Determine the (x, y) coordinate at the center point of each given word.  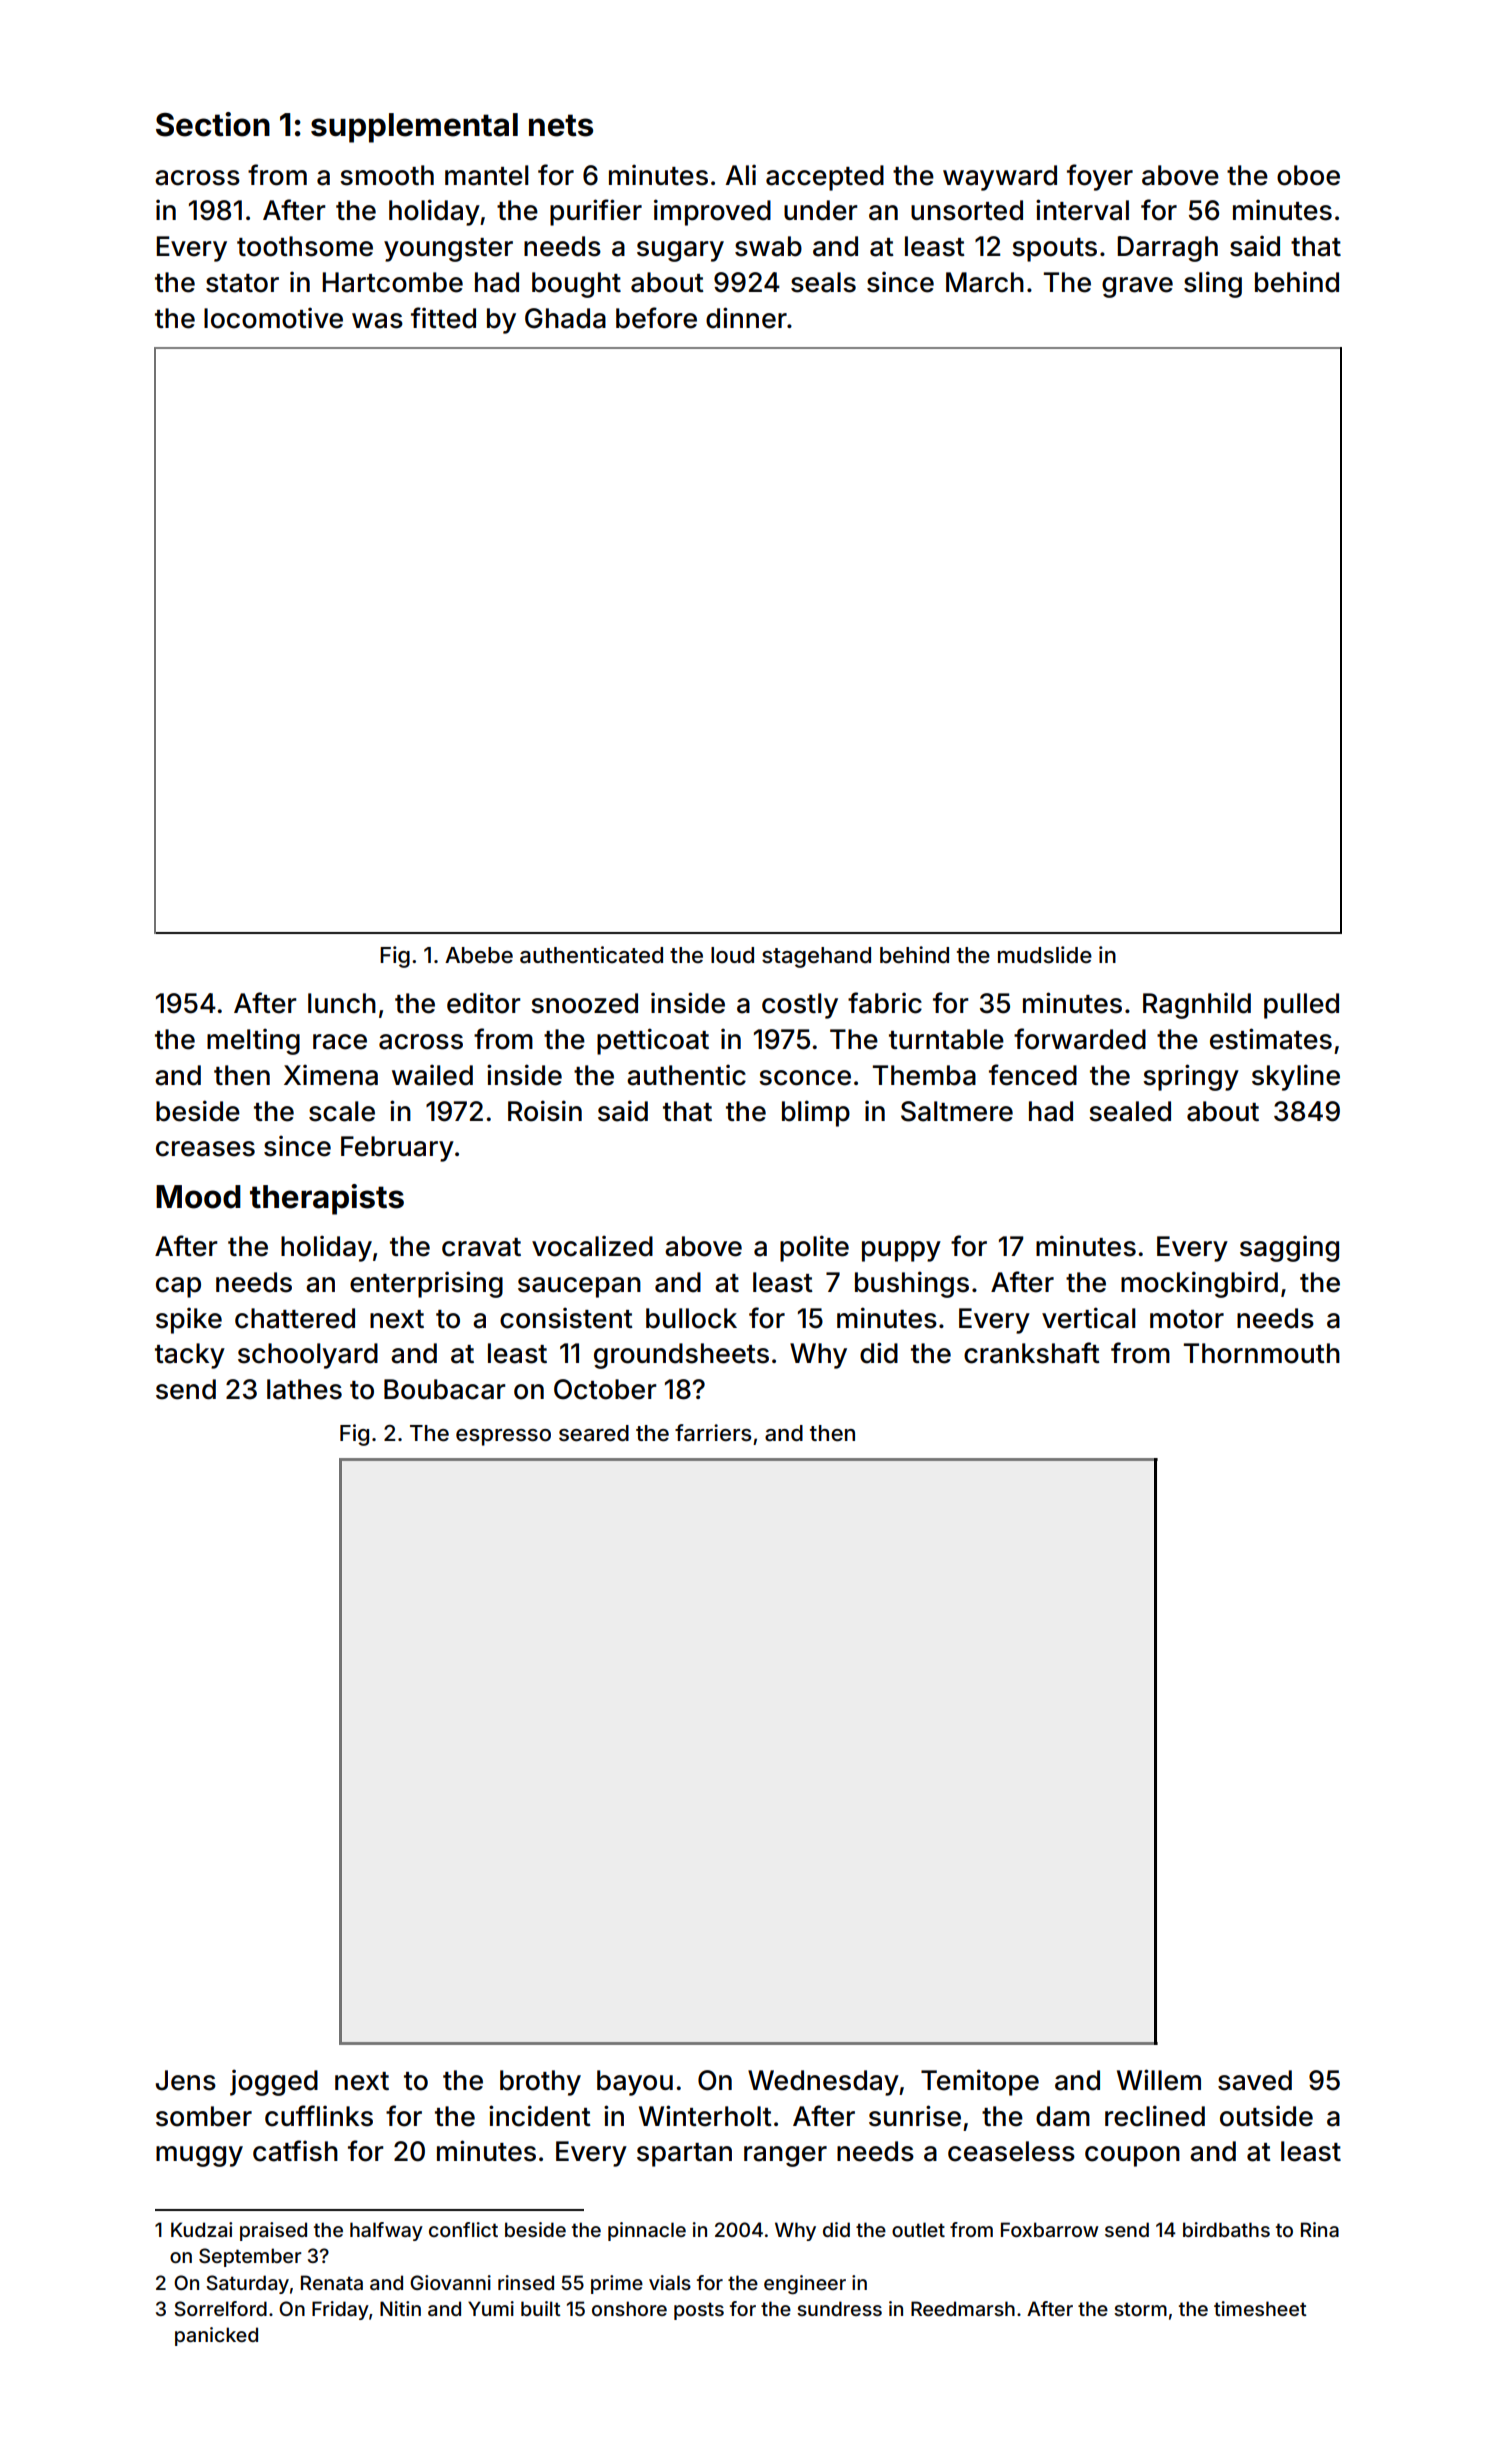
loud (732, 955)
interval (1082, 210)
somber (204, 2116)
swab (768, 246)
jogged (274, 2082)
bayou (635, 2083)
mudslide (1045, 955)
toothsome (305, 246)
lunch (342, 1003)
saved (1255, 2080)
